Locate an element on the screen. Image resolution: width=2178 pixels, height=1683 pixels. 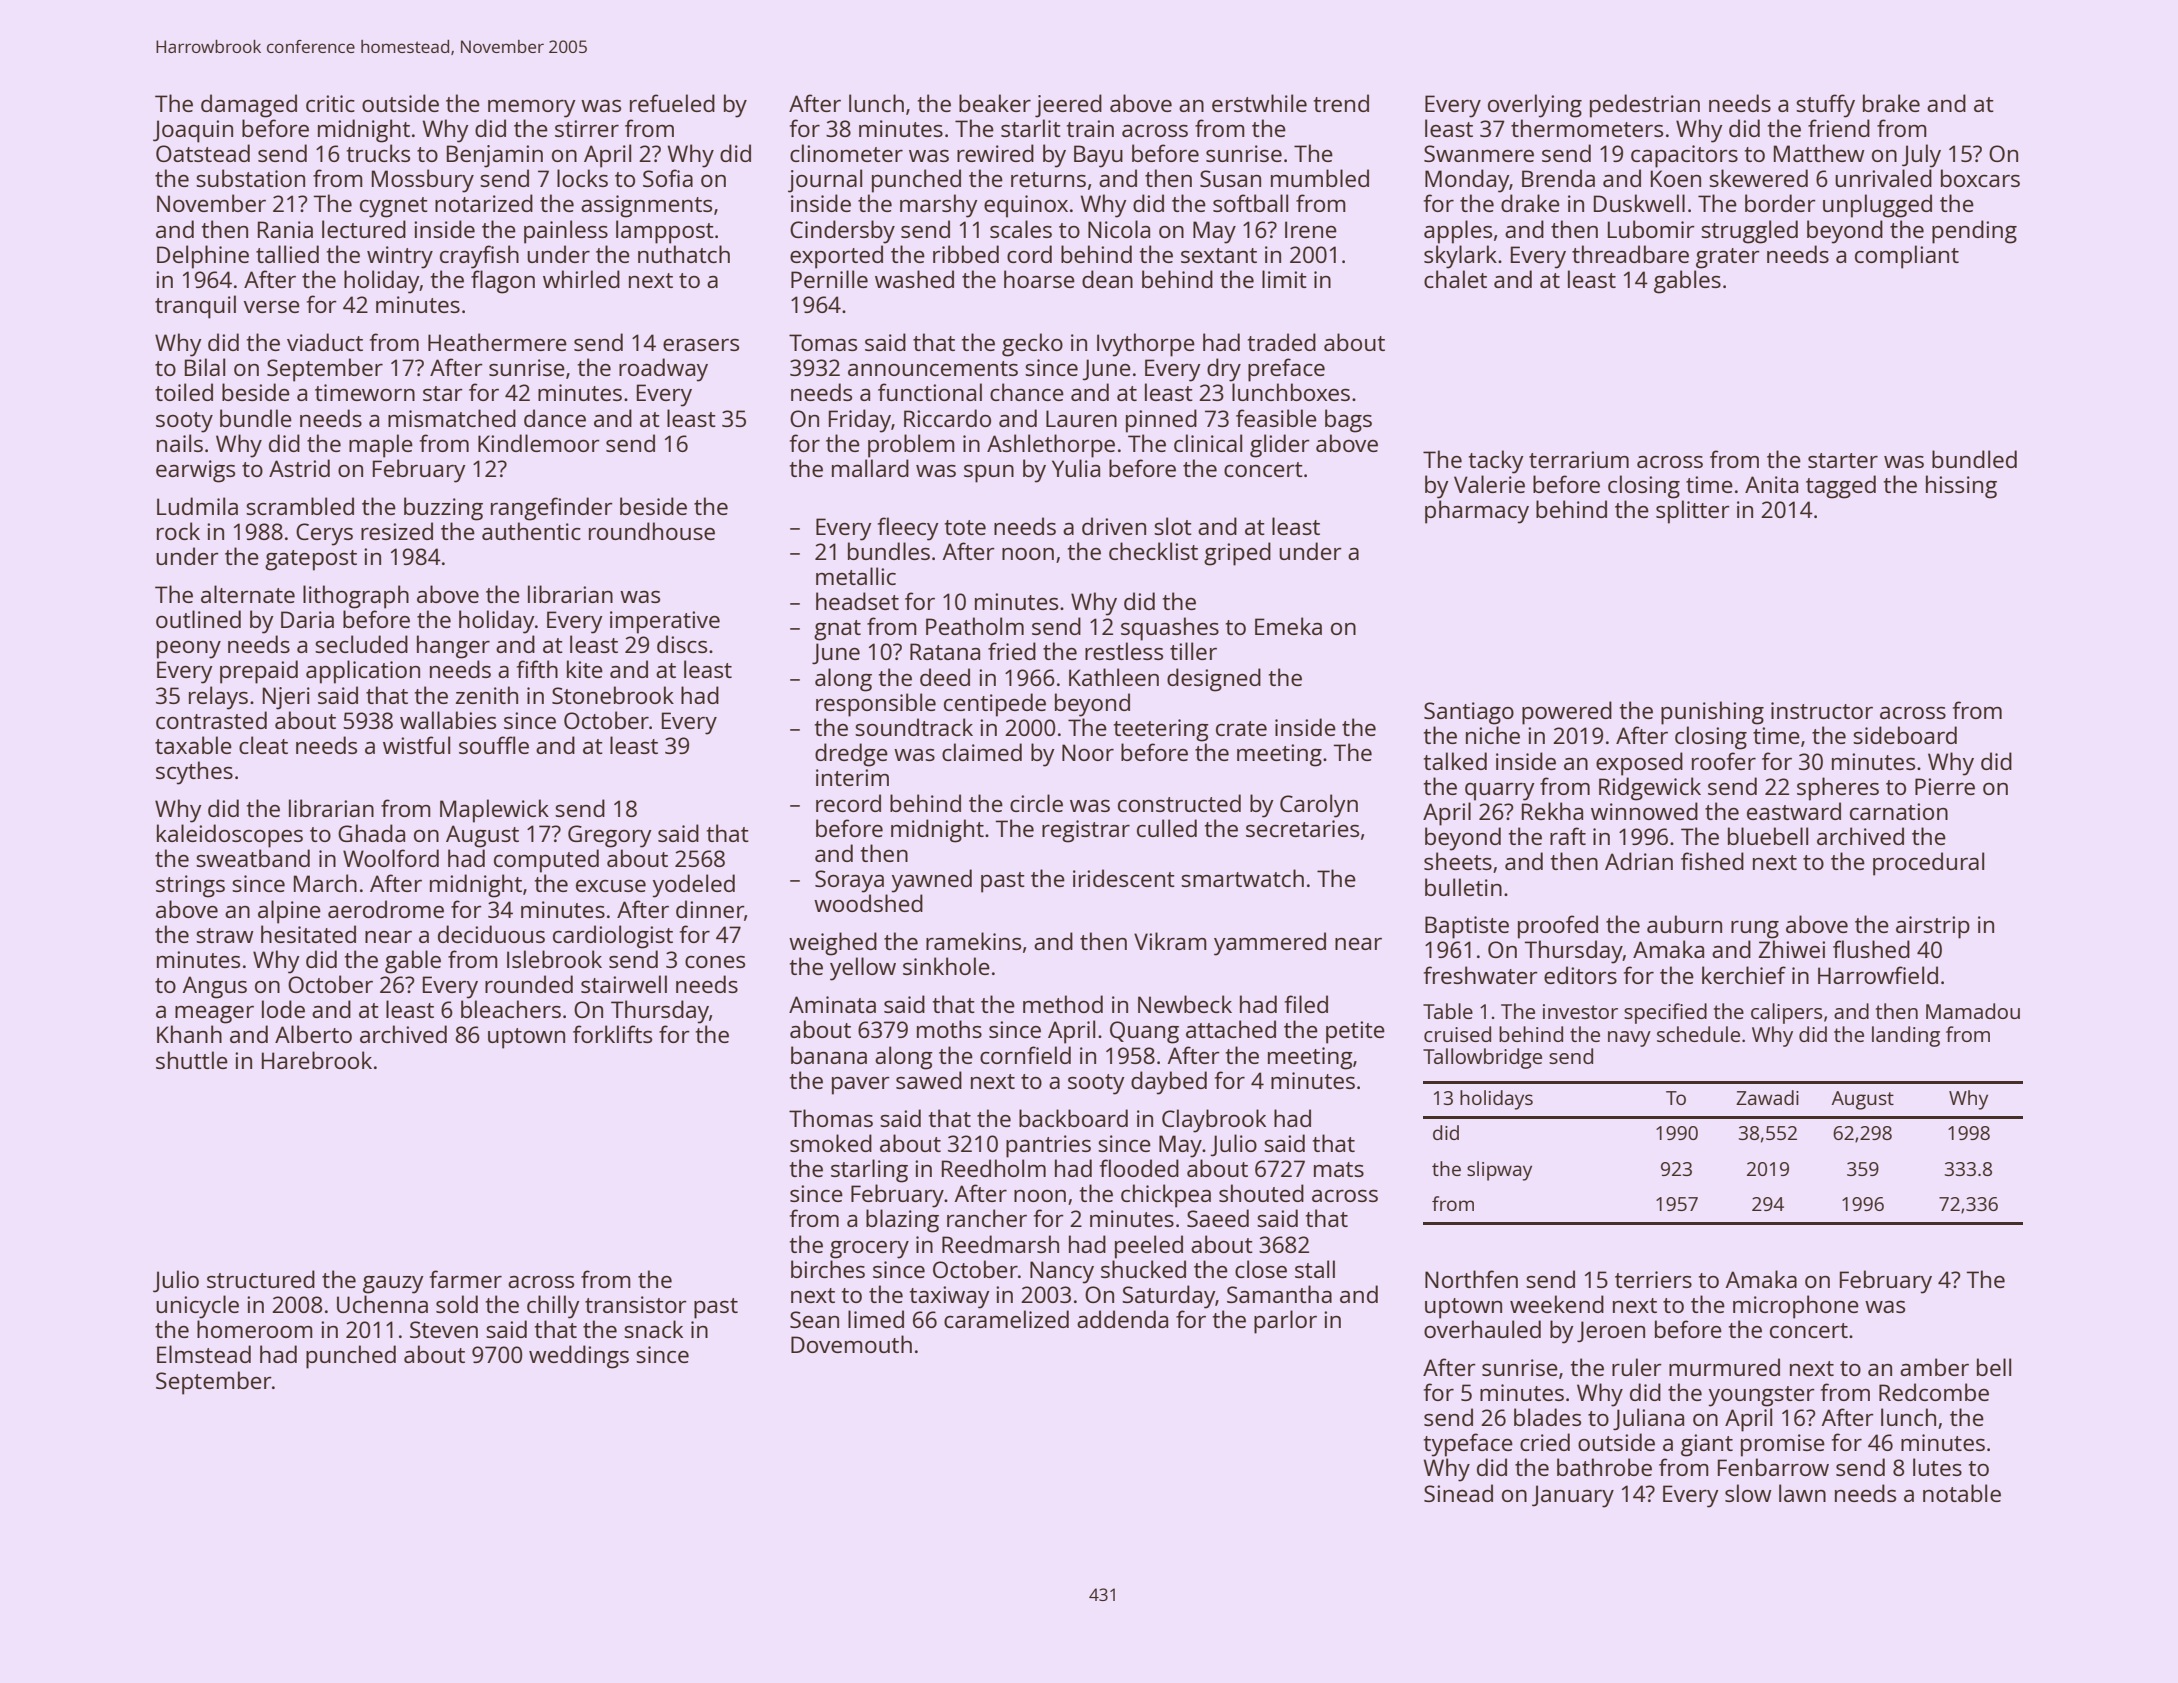
Angus is located at coordinates (215, 987).
